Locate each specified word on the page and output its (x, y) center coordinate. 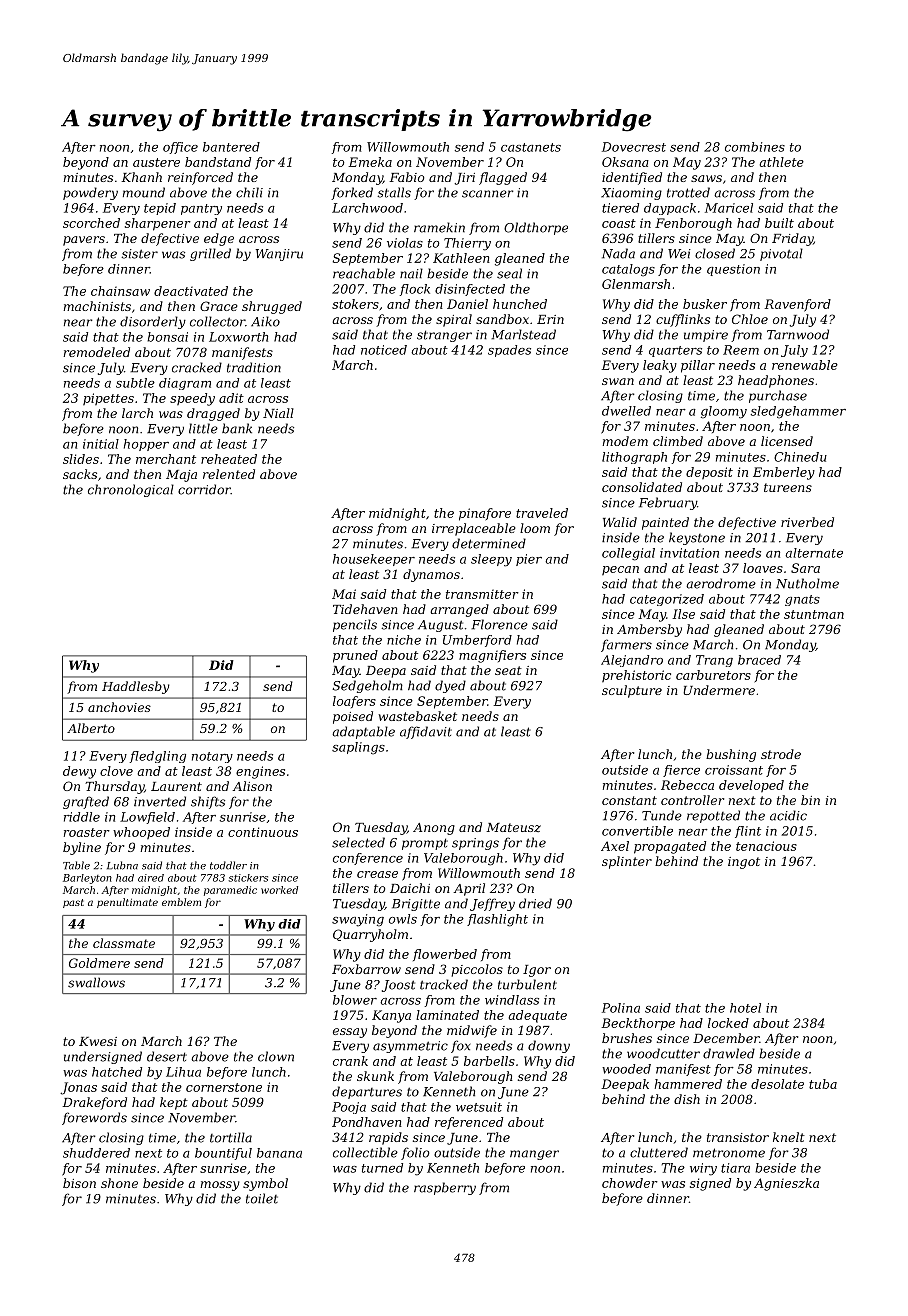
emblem (181, 902)
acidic (788, 815)
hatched (117, 1072)
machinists (97, 306)
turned (382, 1168)
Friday (792, 239)
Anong (434, 829)
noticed (384, 350)
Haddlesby (135, 687)
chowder (630, 1183)
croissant (734, 770)
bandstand (218, 162)
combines (755, 147)
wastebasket (417, 716)
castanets (531, 147)
